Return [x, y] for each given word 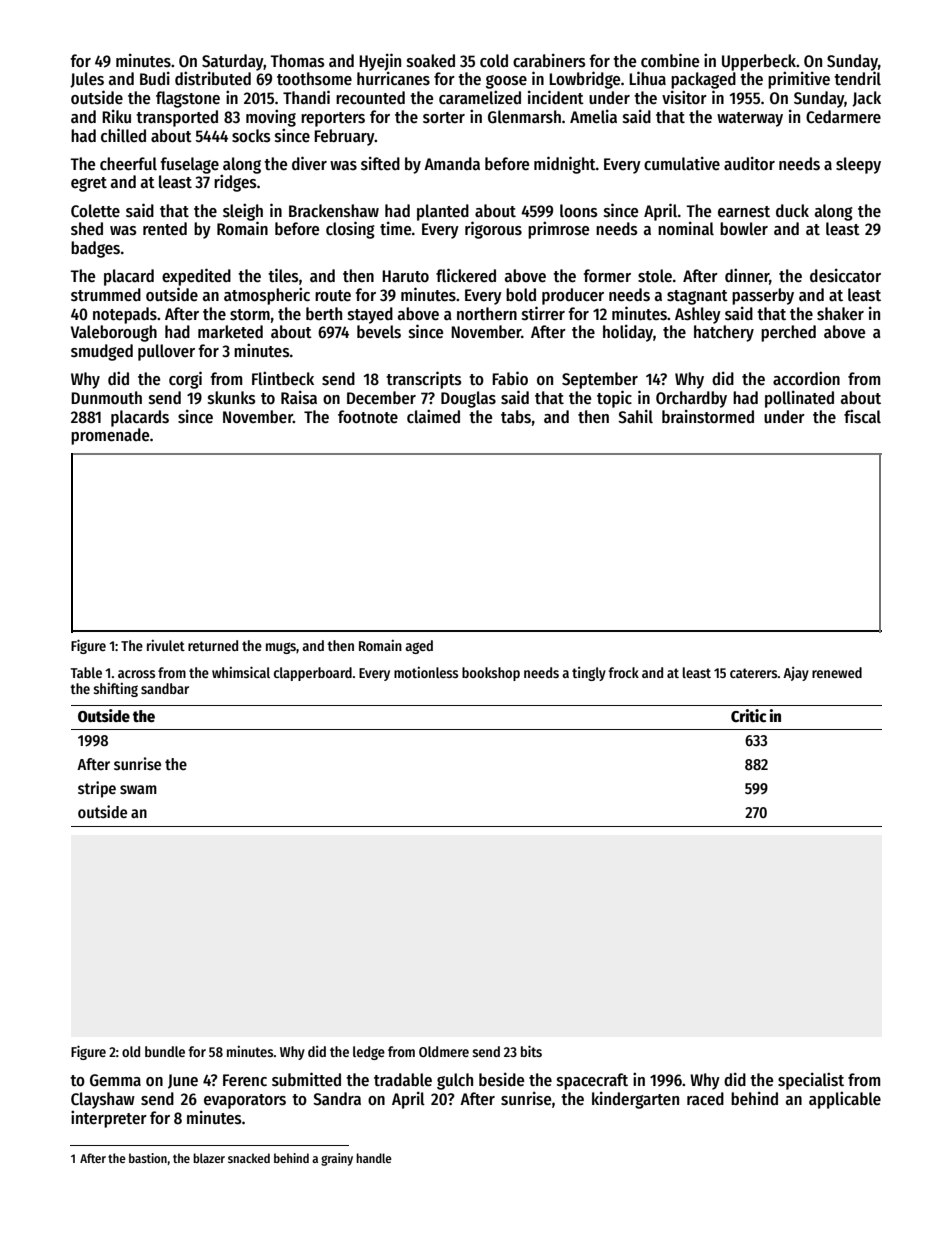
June [183, 1081]
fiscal [862, 416]
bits [531, 1051]
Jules [87, 80]
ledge [369, 1053]
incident [556, 97]
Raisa [299, 397]
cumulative [682, 163]
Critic [748, 715]
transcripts [424, 380]
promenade [110, 436]
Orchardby [691, 399]
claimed [433, 416]
